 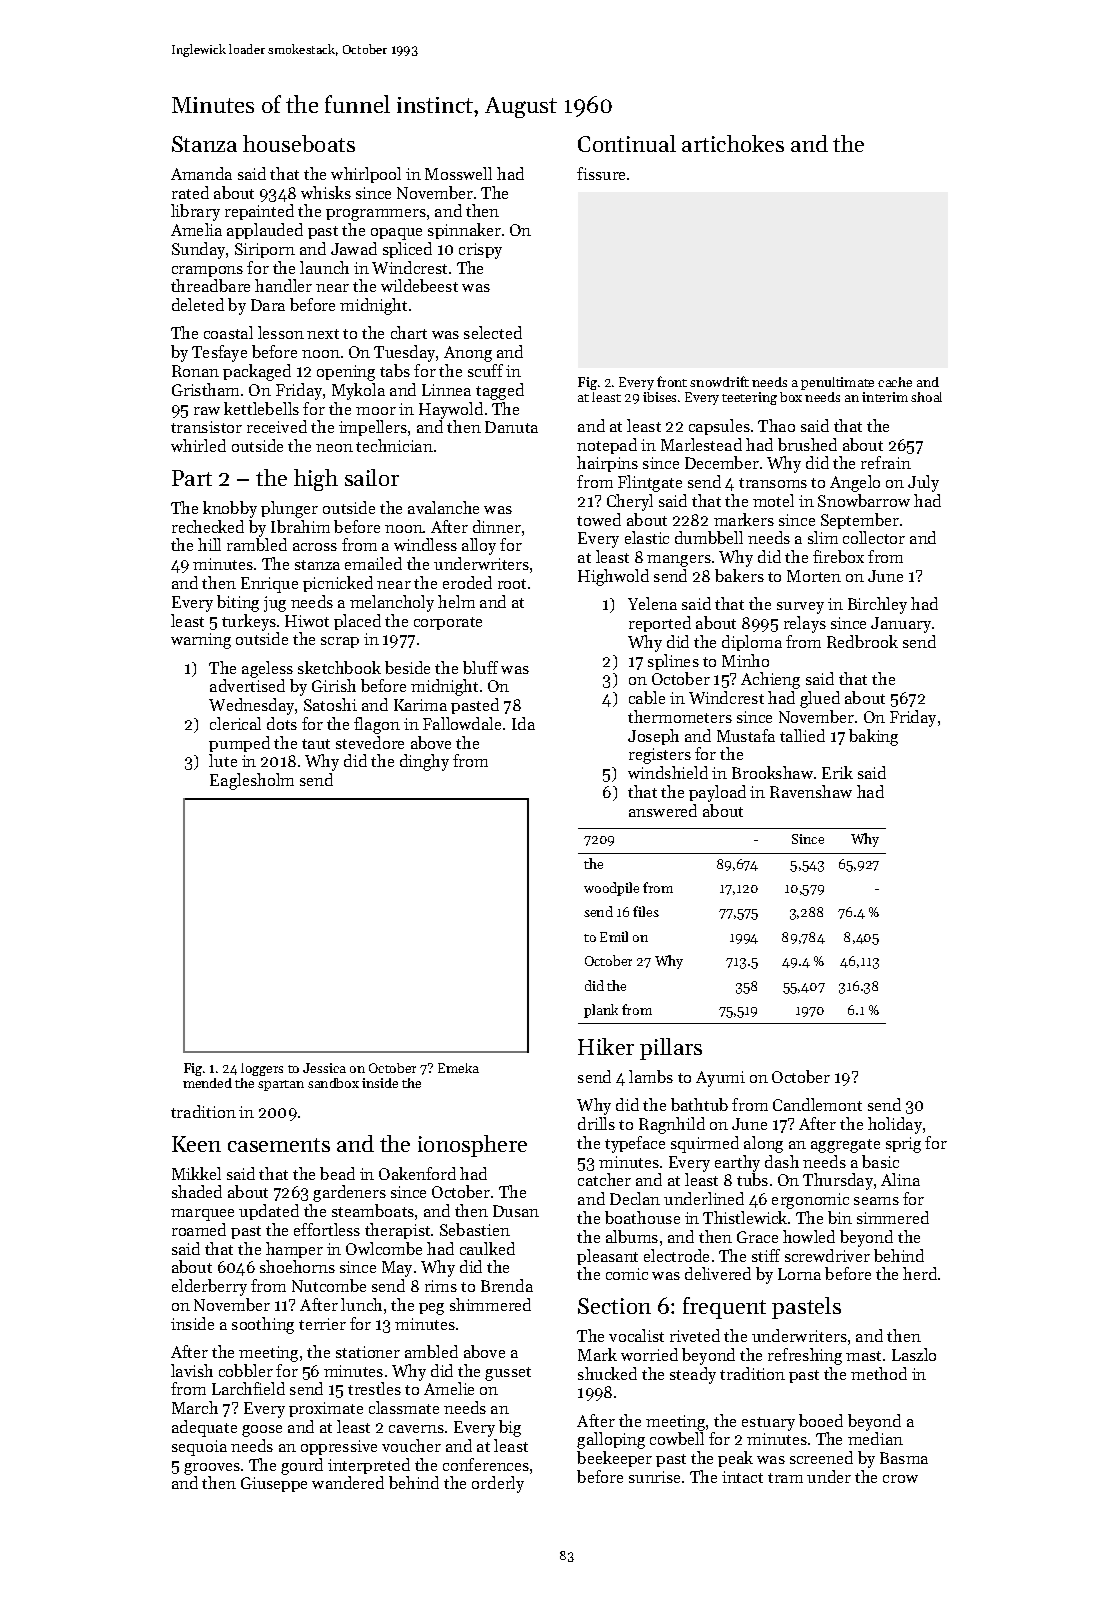 What do you see at coordinates (877, 605) in the screenshot?
I see `Birchley` at bounding box center [877, 605].
